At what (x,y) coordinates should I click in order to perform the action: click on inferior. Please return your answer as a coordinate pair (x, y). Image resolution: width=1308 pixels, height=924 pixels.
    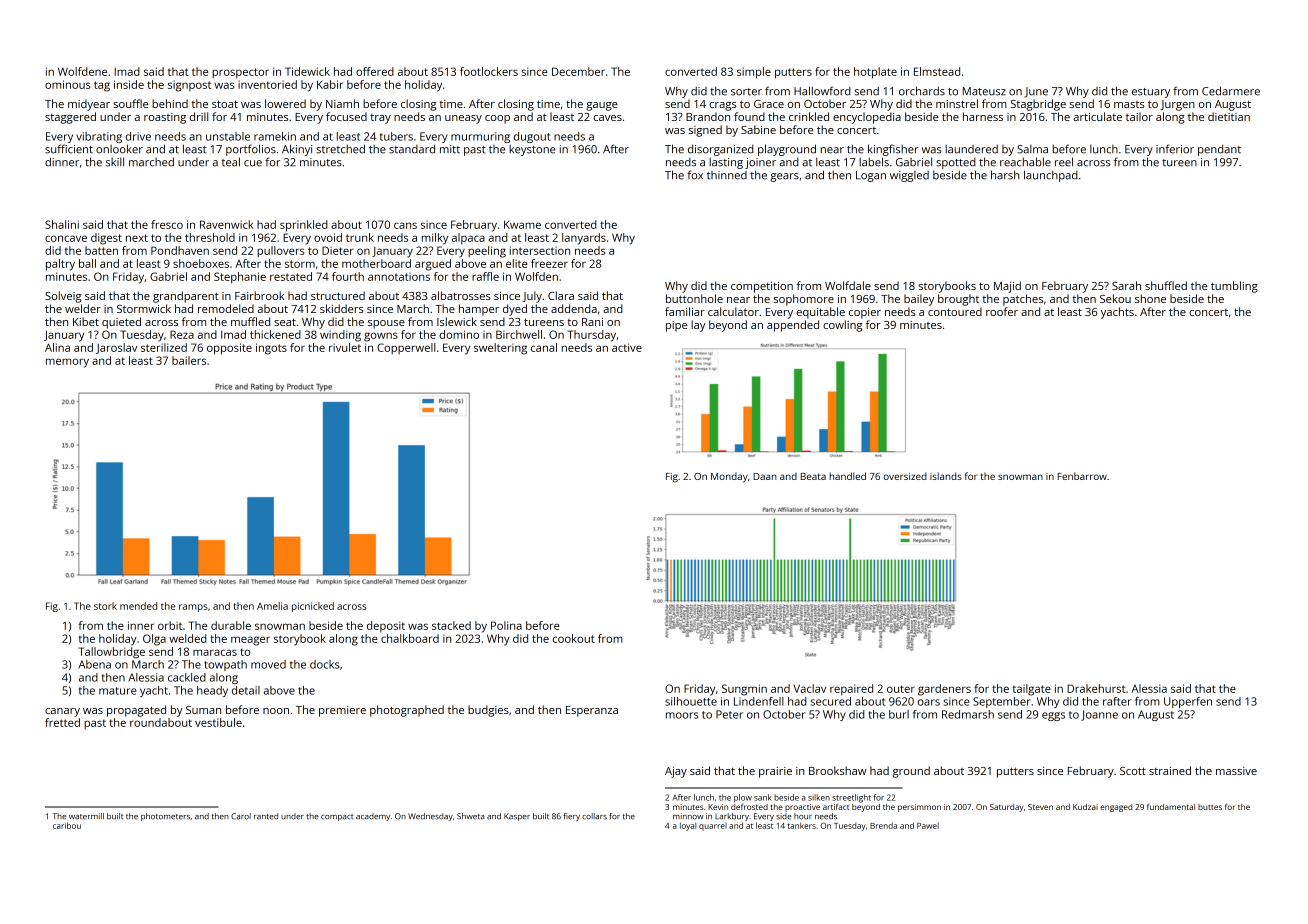
    Looking at the image, I should click on (1175, 149).
